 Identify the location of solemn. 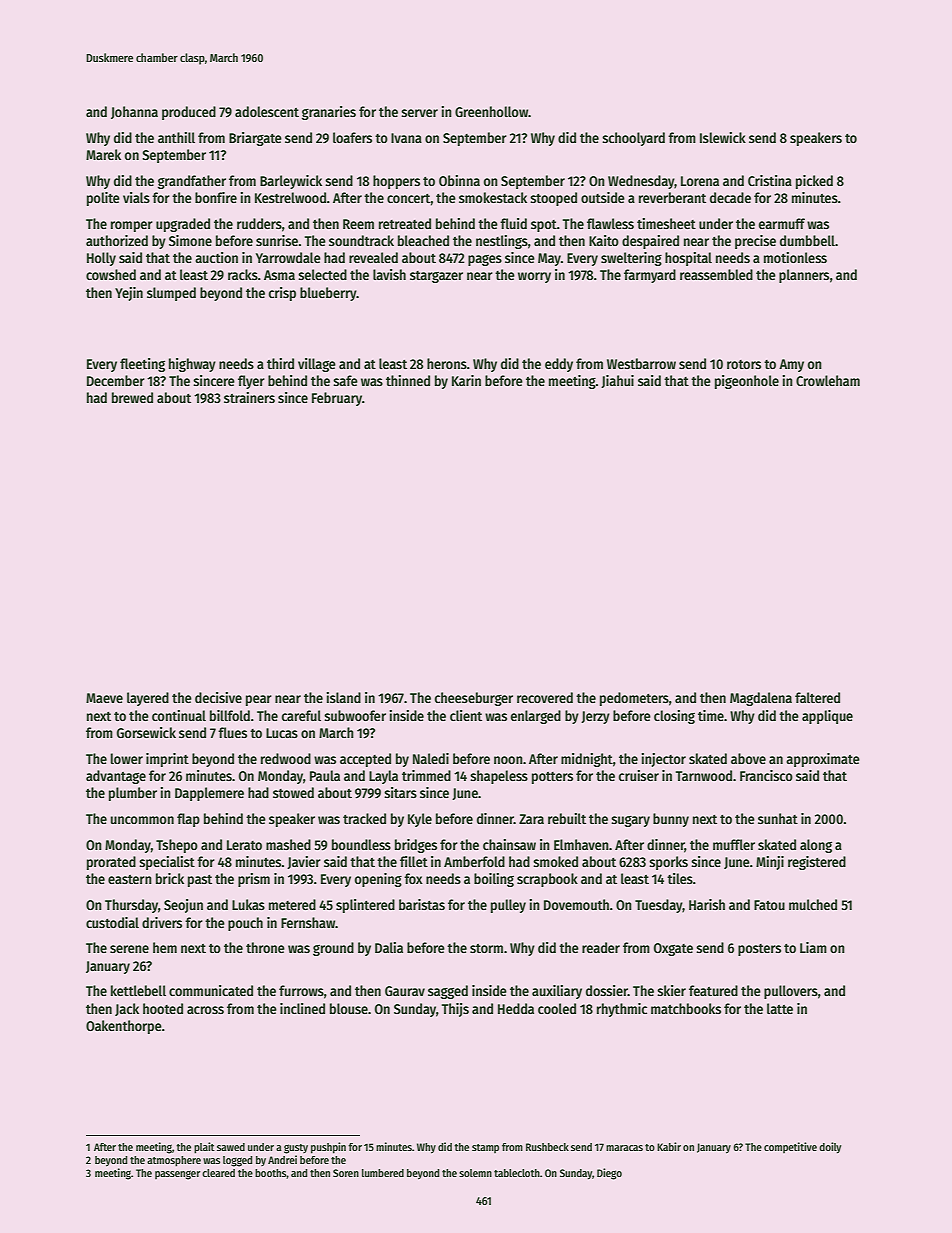
(475, 1173).
